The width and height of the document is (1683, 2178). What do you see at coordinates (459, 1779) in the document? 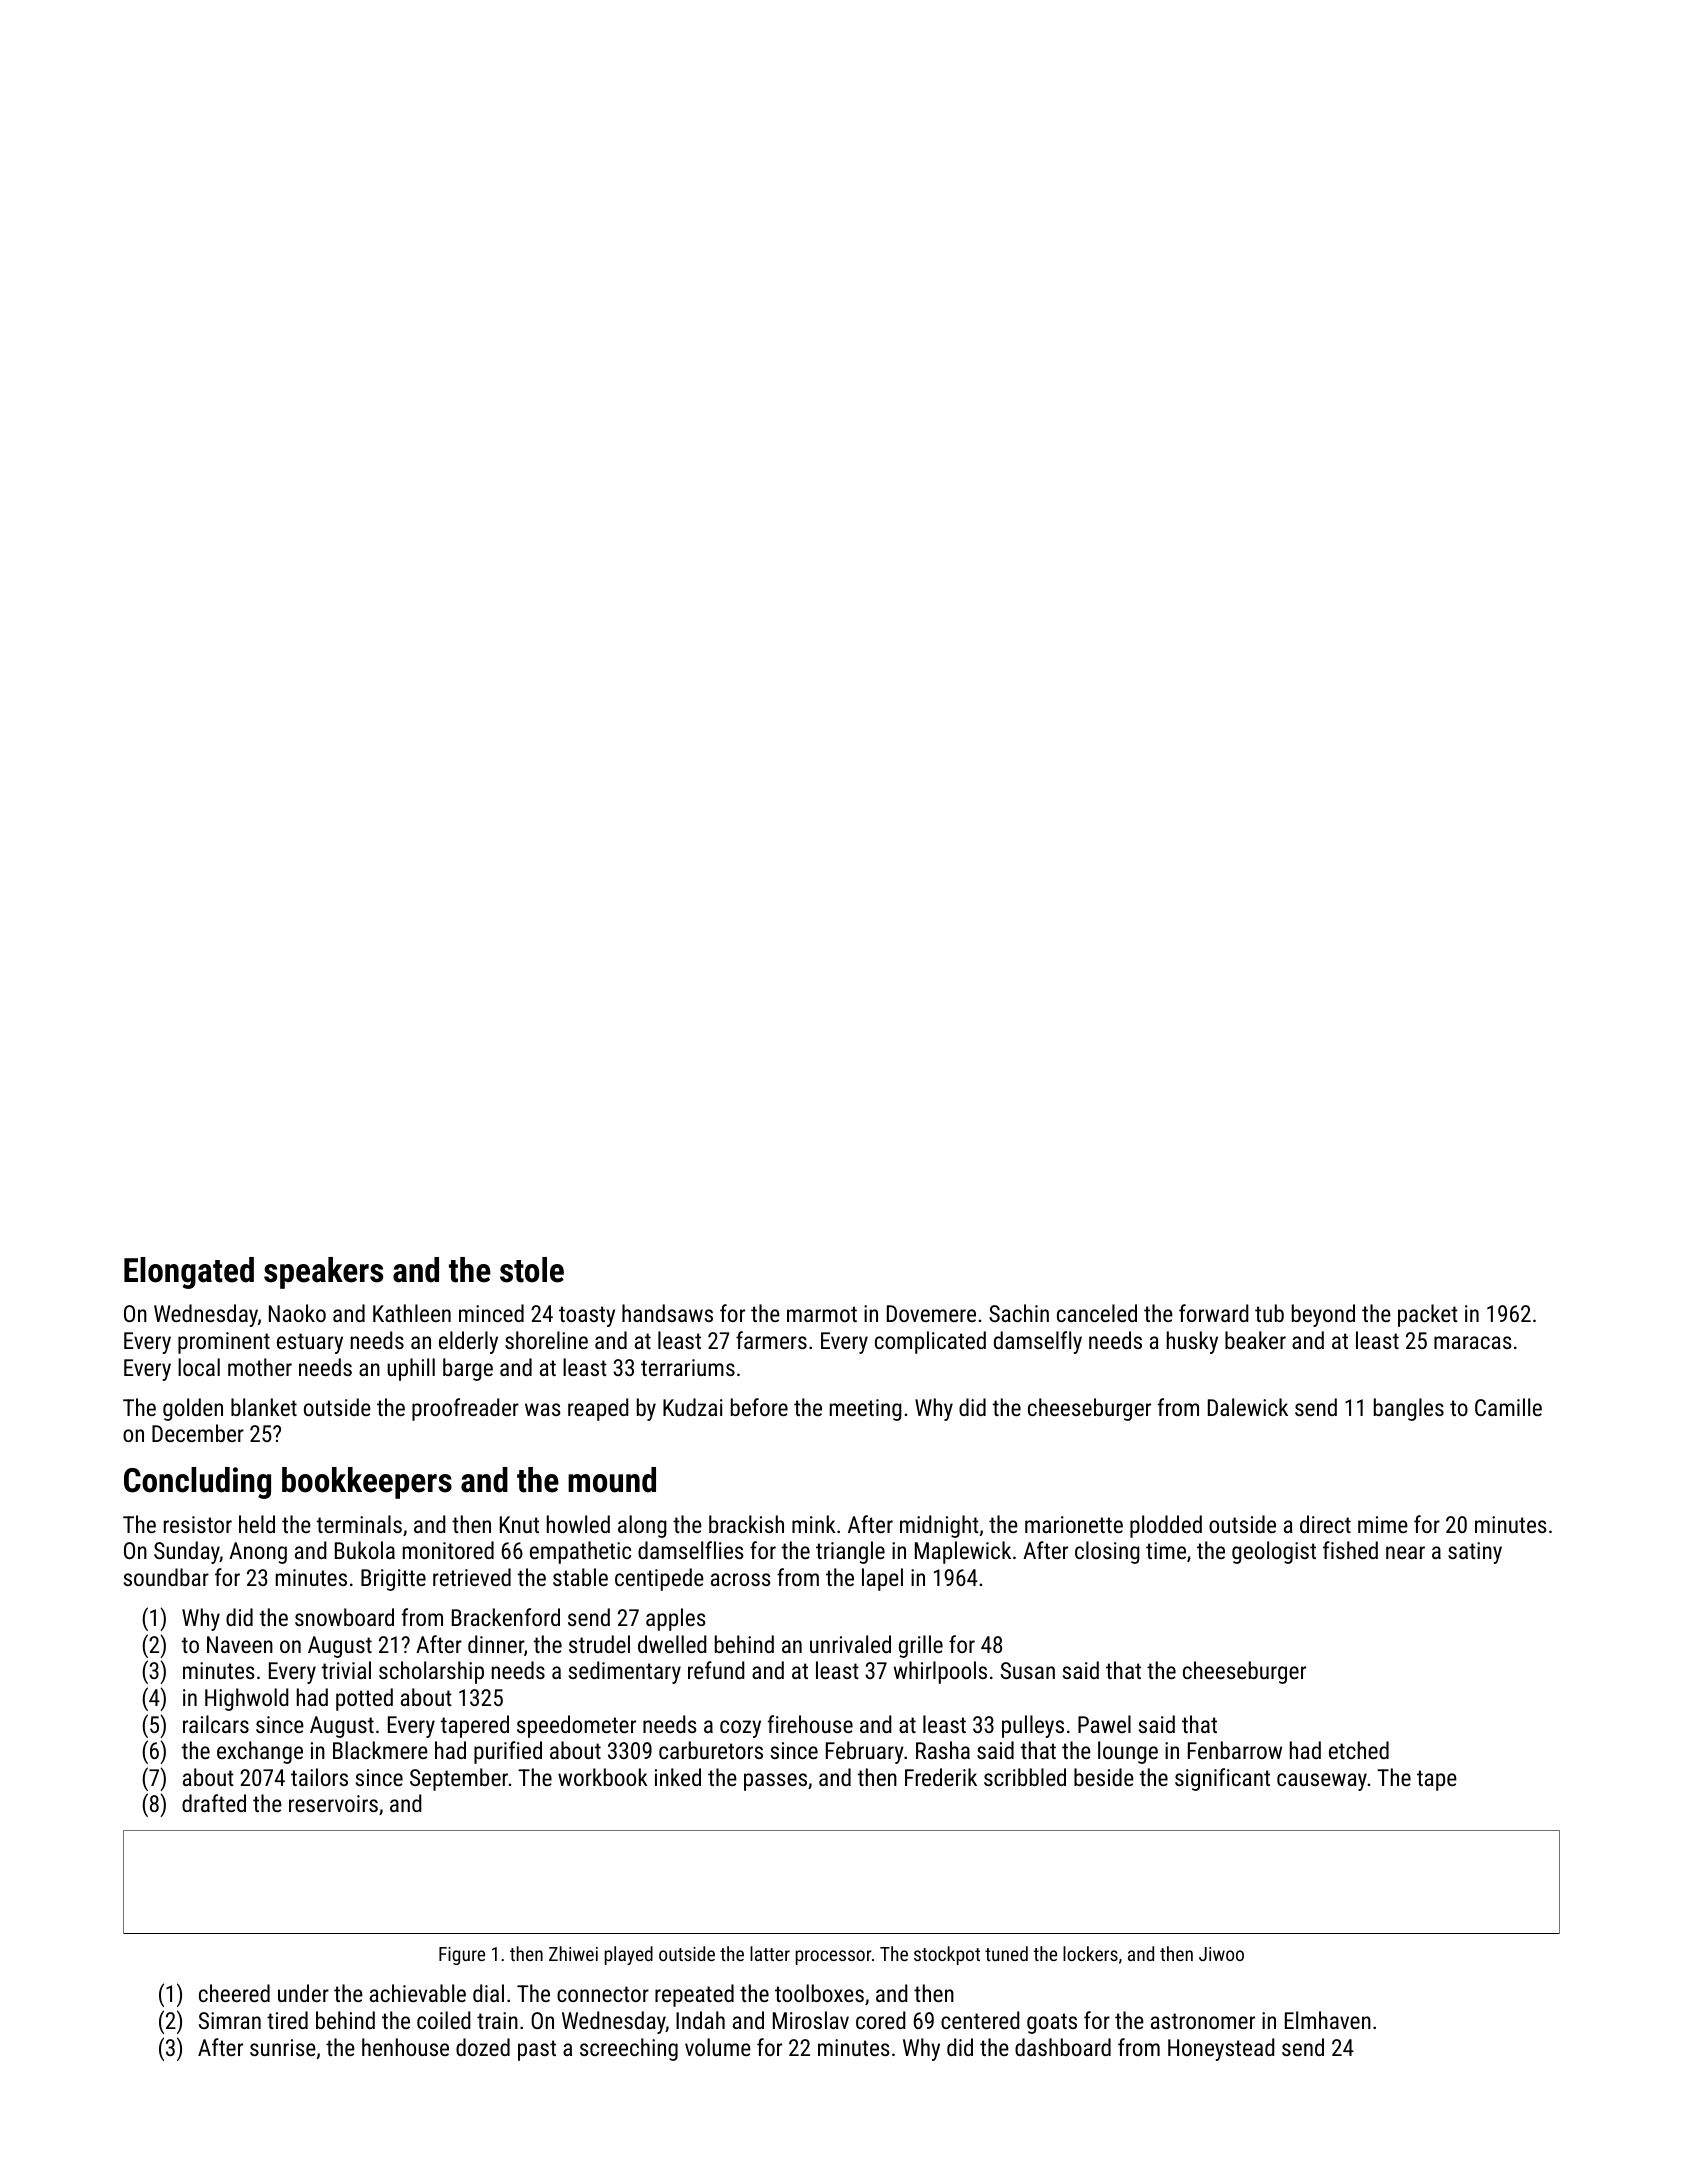
I see `September` at bounding box center [459, 1779].
